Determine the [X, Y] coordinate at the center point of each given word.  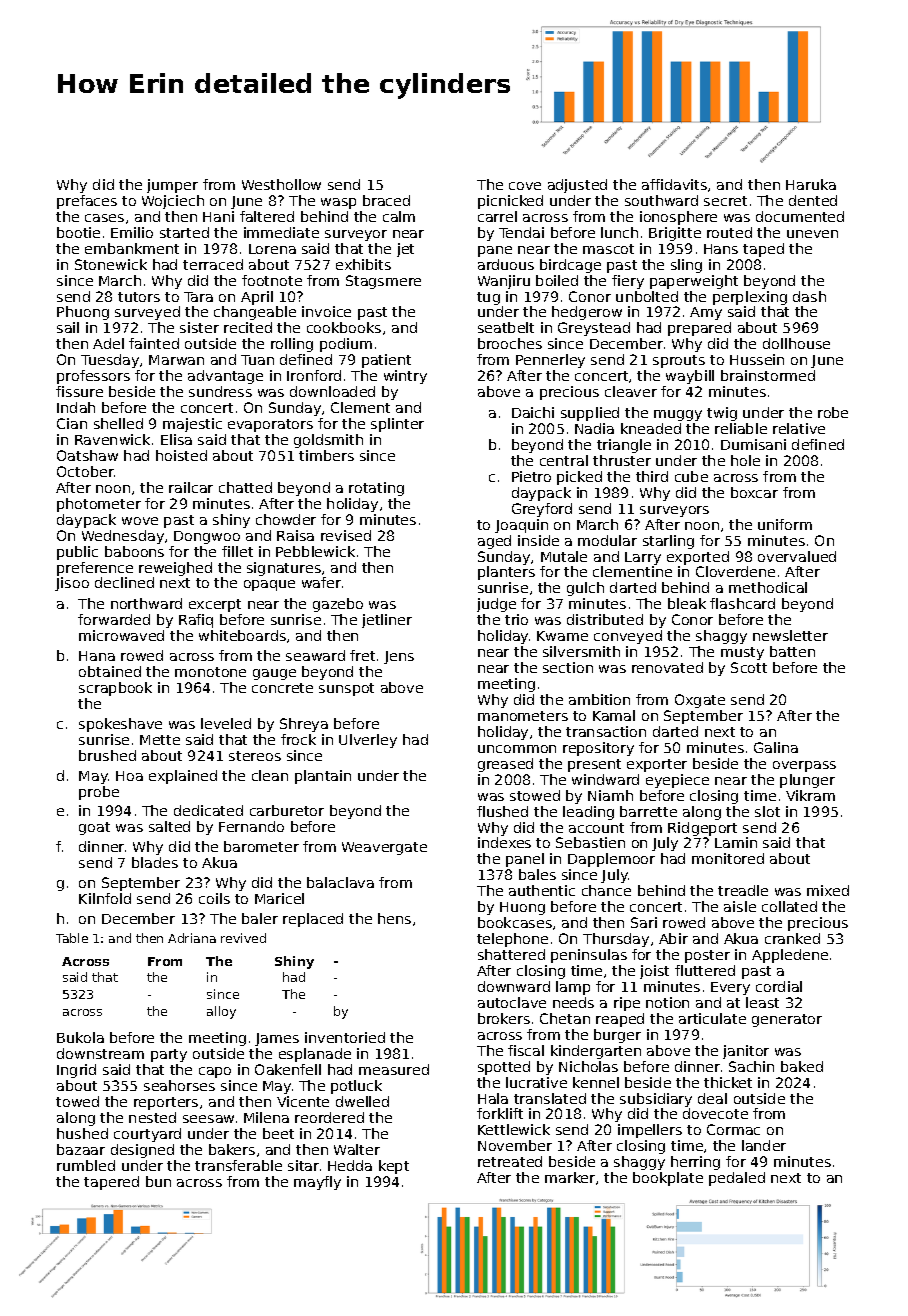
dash [809, 296]
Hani [218, 216]
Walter [357, 1149]
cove [525, 186]
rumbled [86, 1165]
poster [707, 956]
